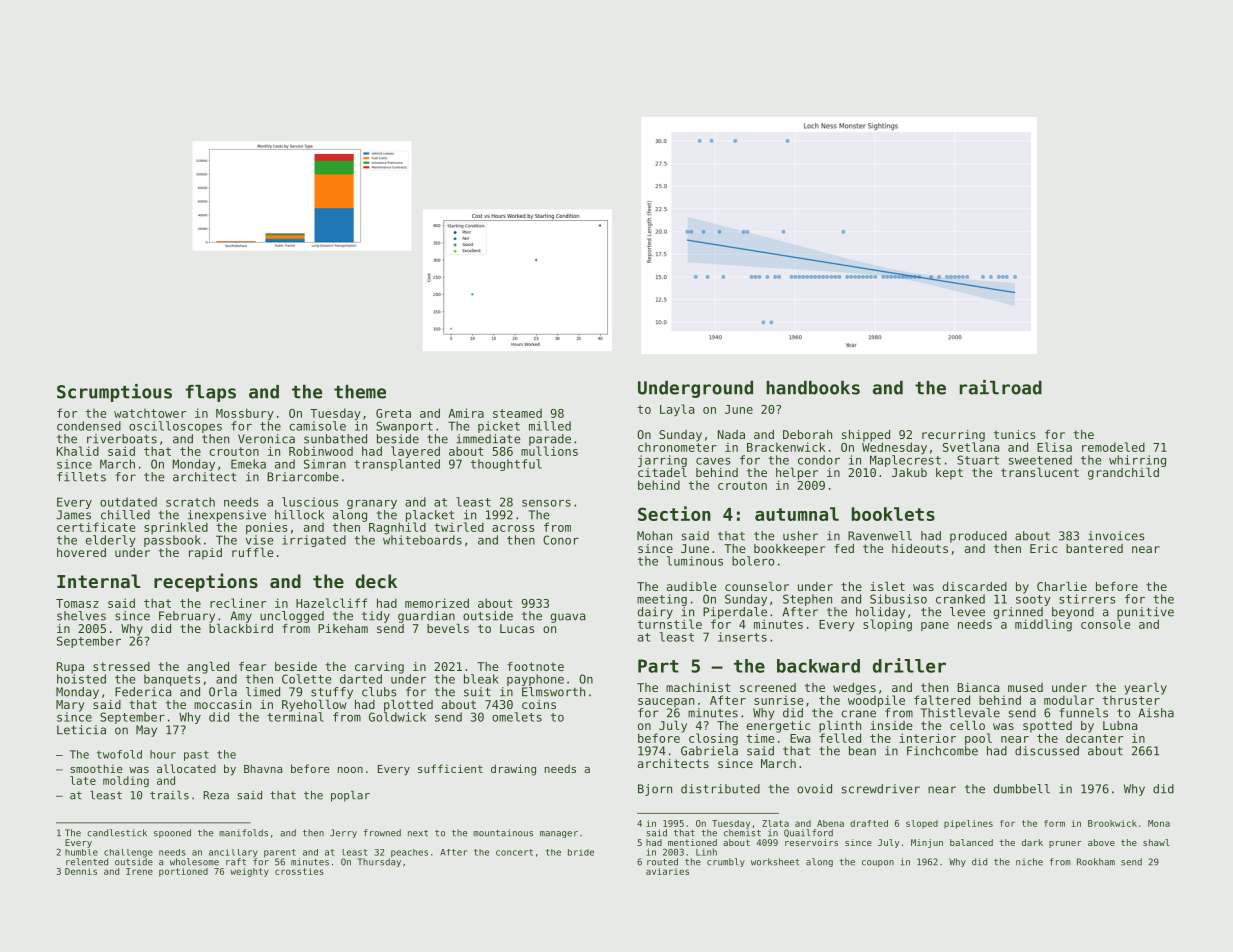 Image resolution: width=1233 pixels, height=952 pixels. I want to click on Pikeham, so click(343, 628).
